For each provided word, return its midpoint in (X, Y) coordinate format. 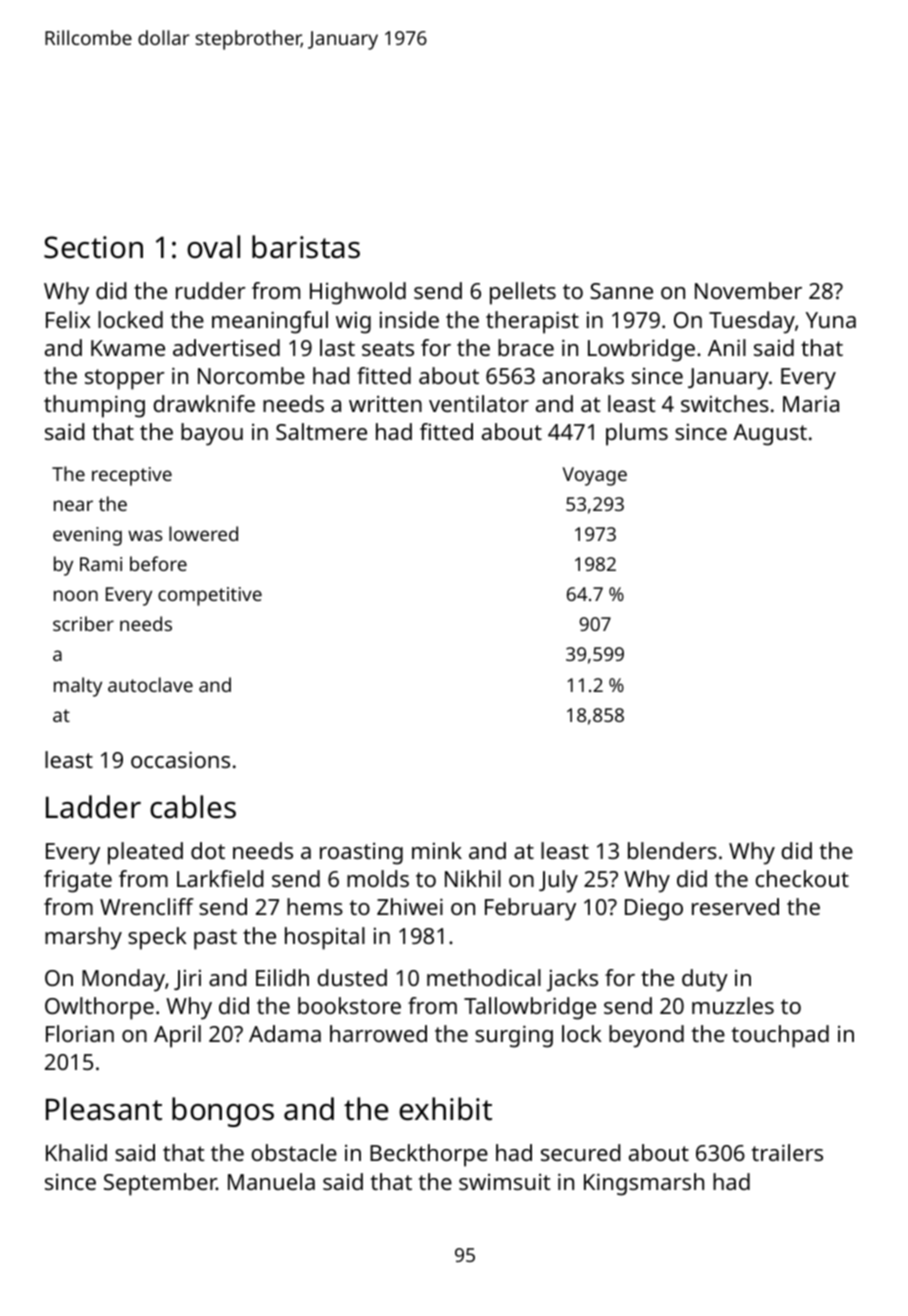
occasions (180, 759)
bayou (212, 434)
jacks (572, 980)
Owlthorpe (99, 1008)
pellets (523, 293)
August (770, 435)
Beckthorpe (429, 1155)
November (748, 290)
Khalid (76, 1152)
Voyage (595, 476)
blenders (672, 850)
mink (437, 850)
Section (93, 247)
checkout (802, 878)
